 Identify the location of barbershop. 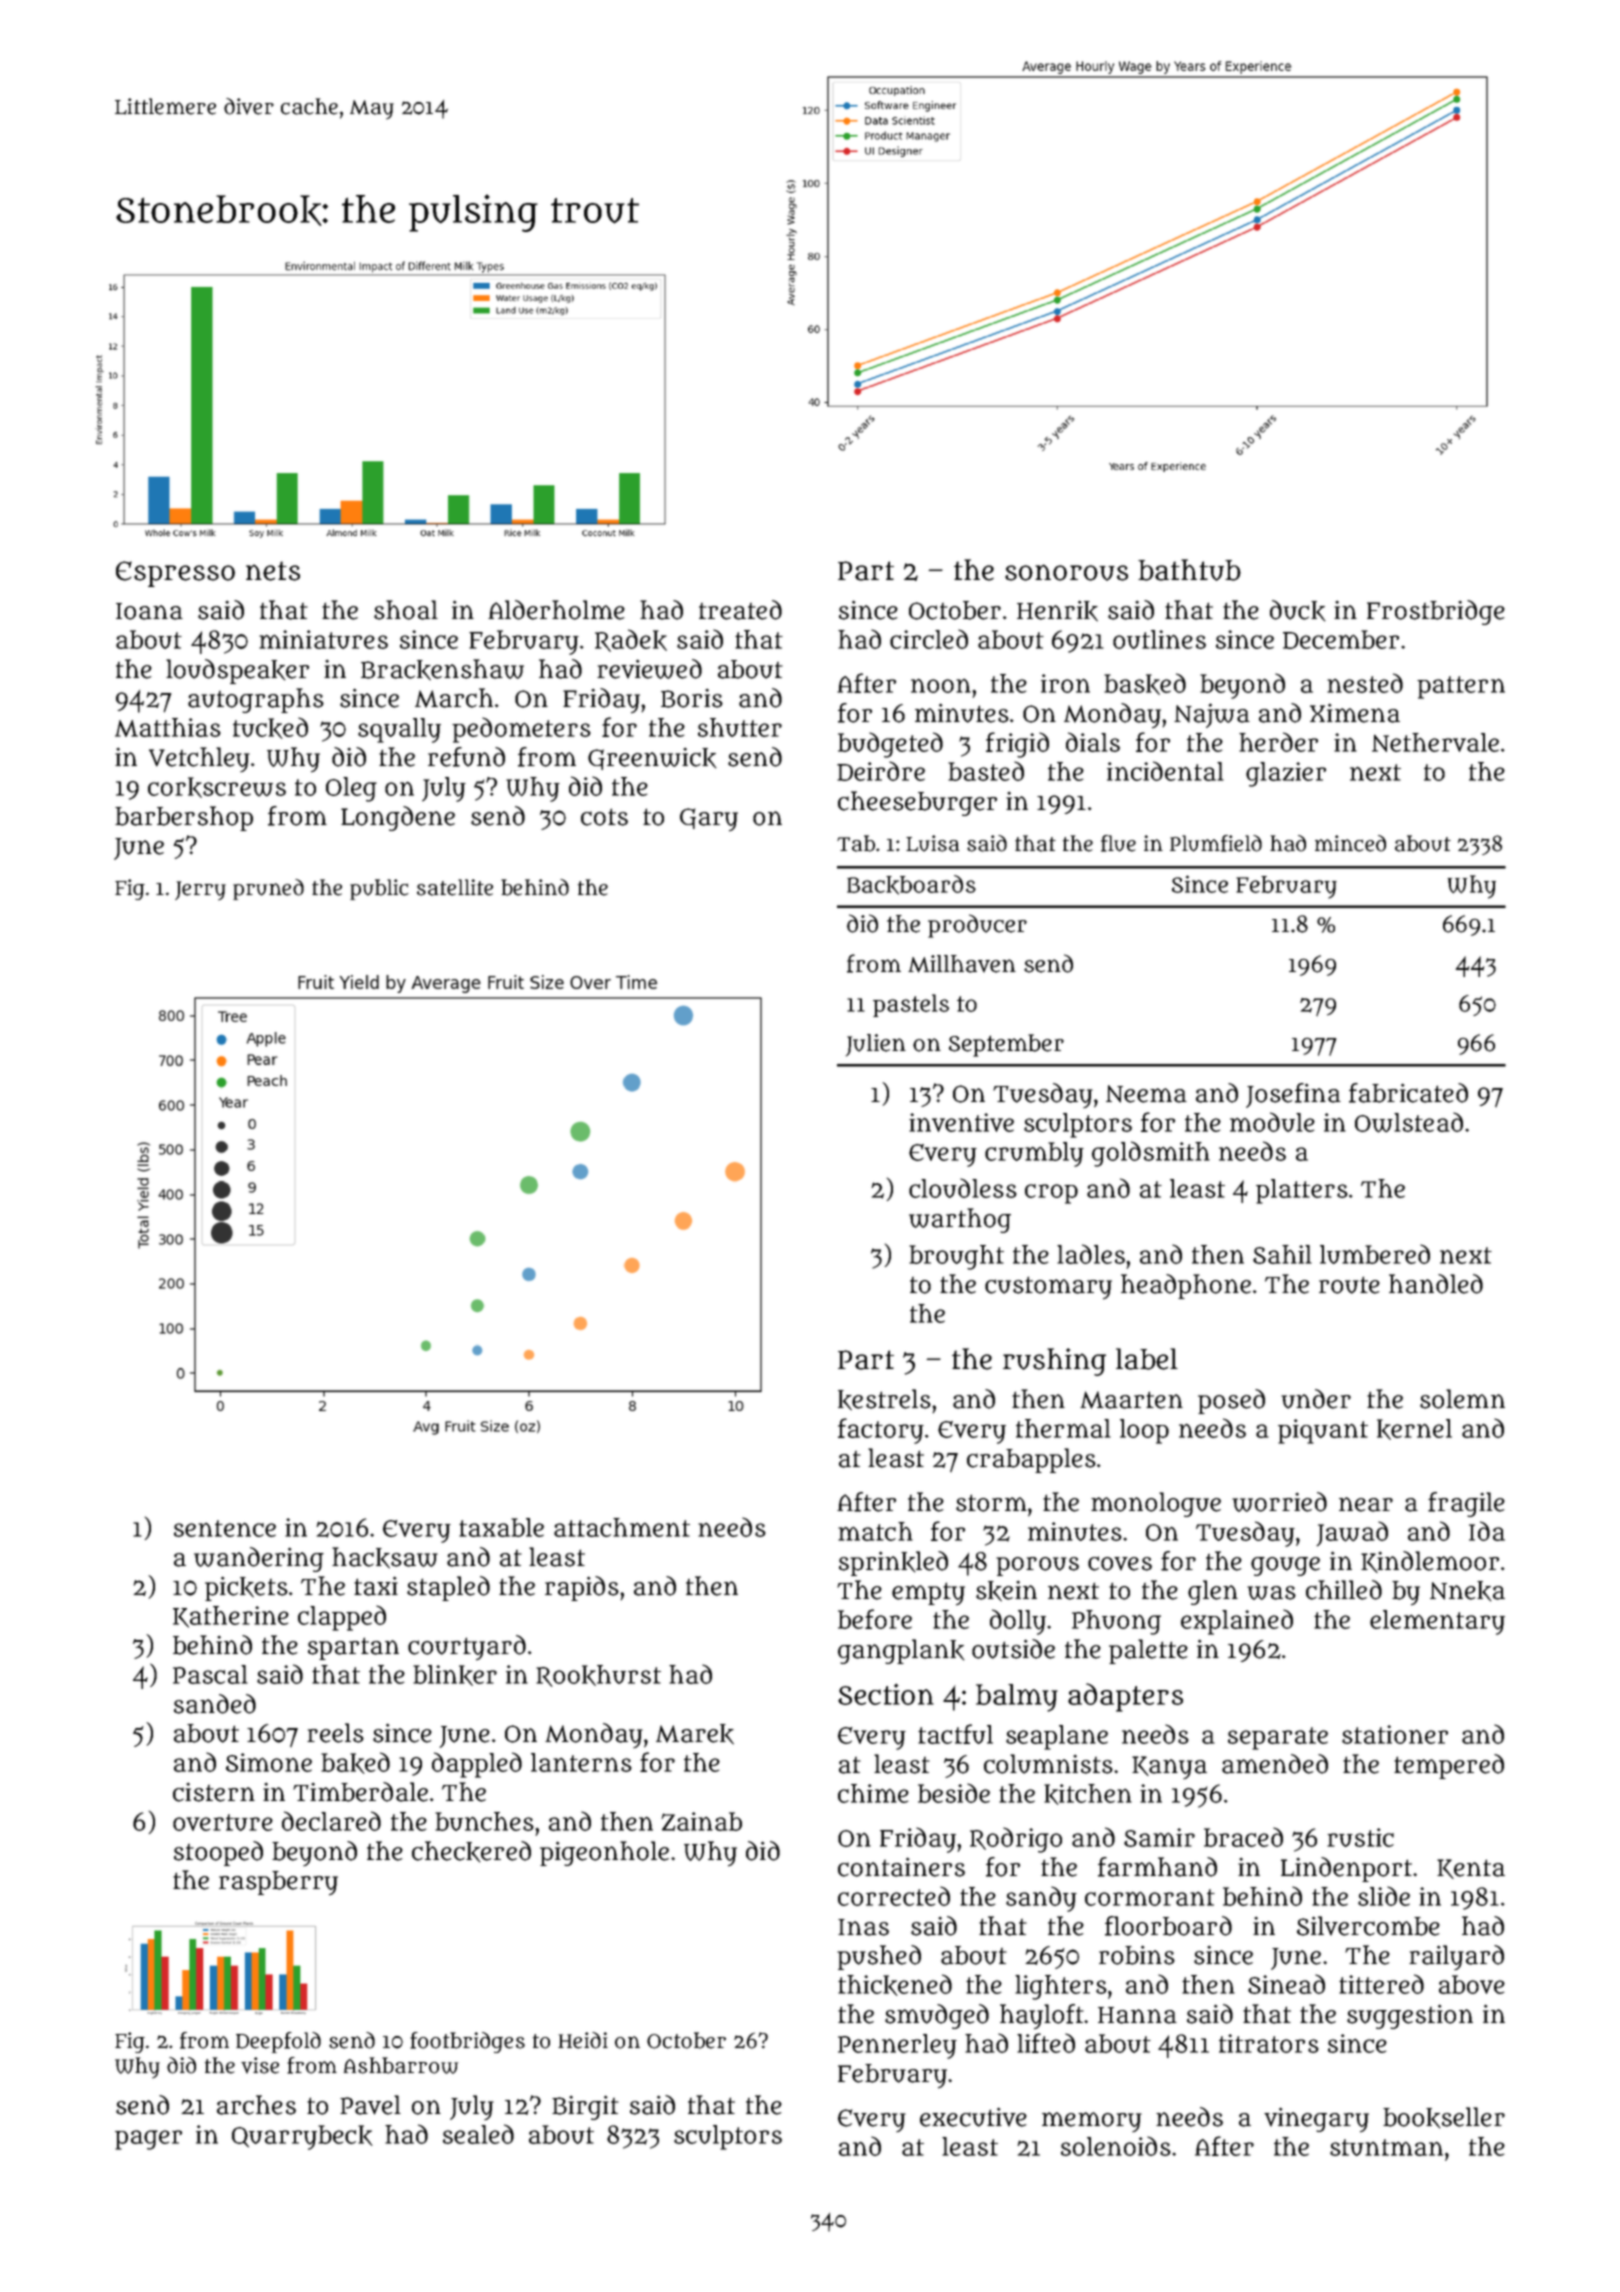
(184, 818).
